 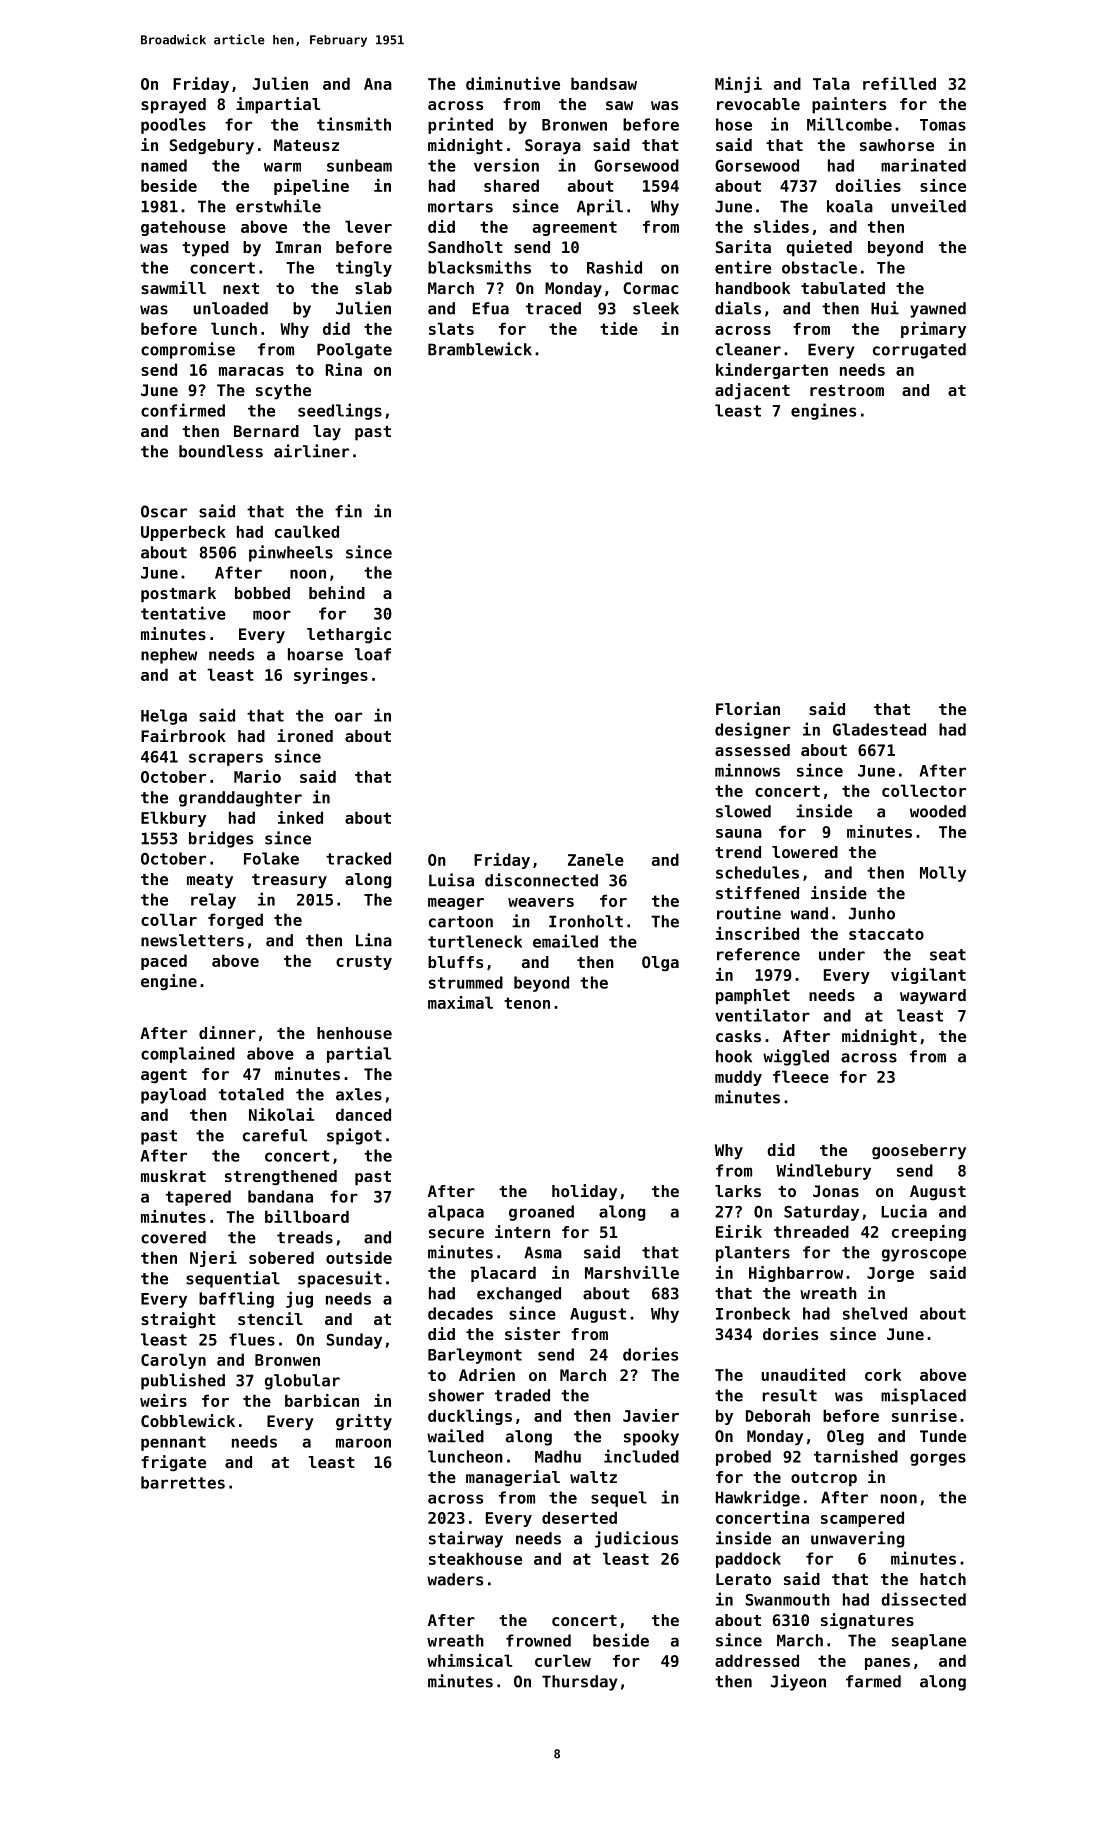 What do you see at coordinates (173, 106) in the document?
I see `sprayed` at bounding box center [173, 106].
